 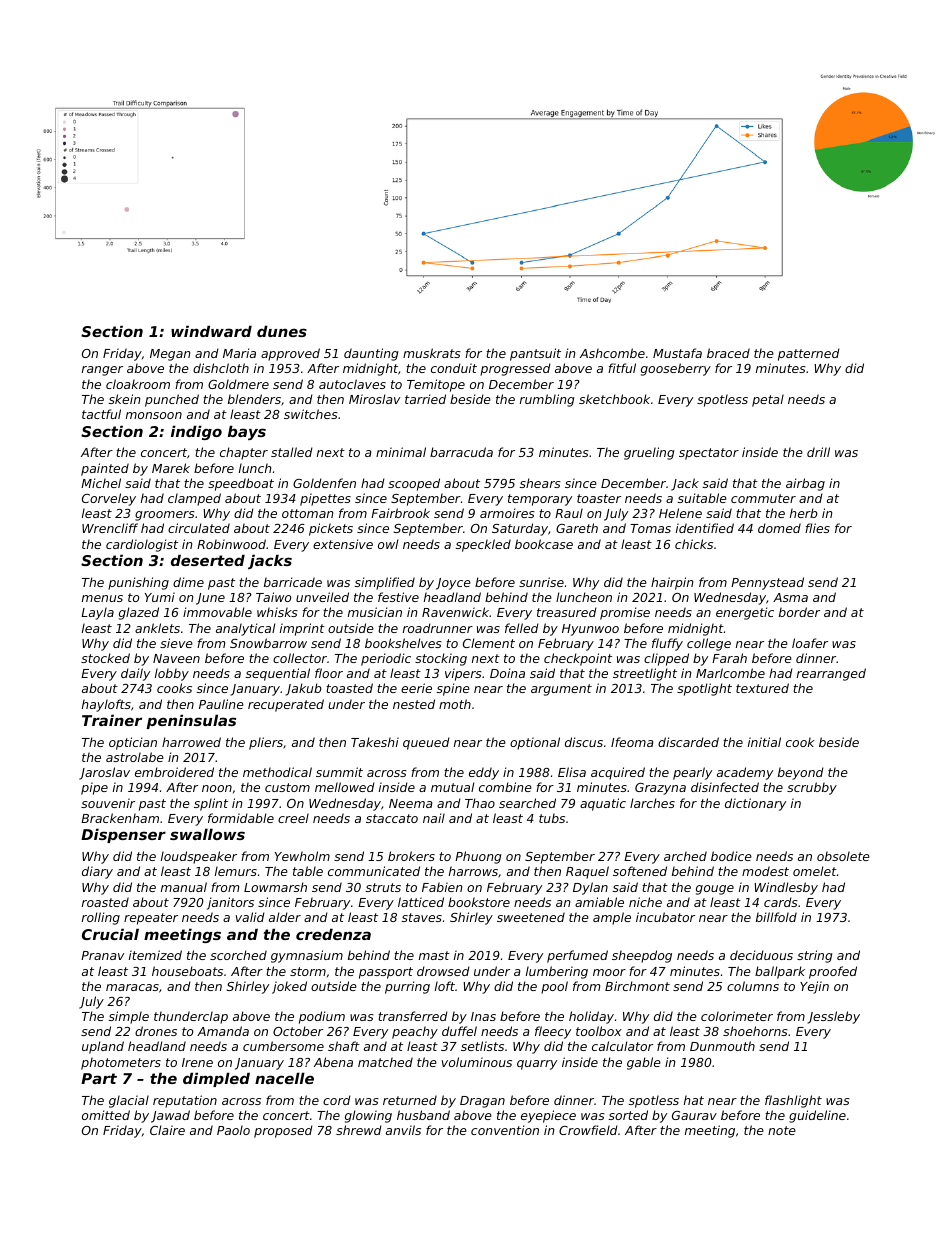 I want to click on Mustafa, so click(x=677, y=353).
